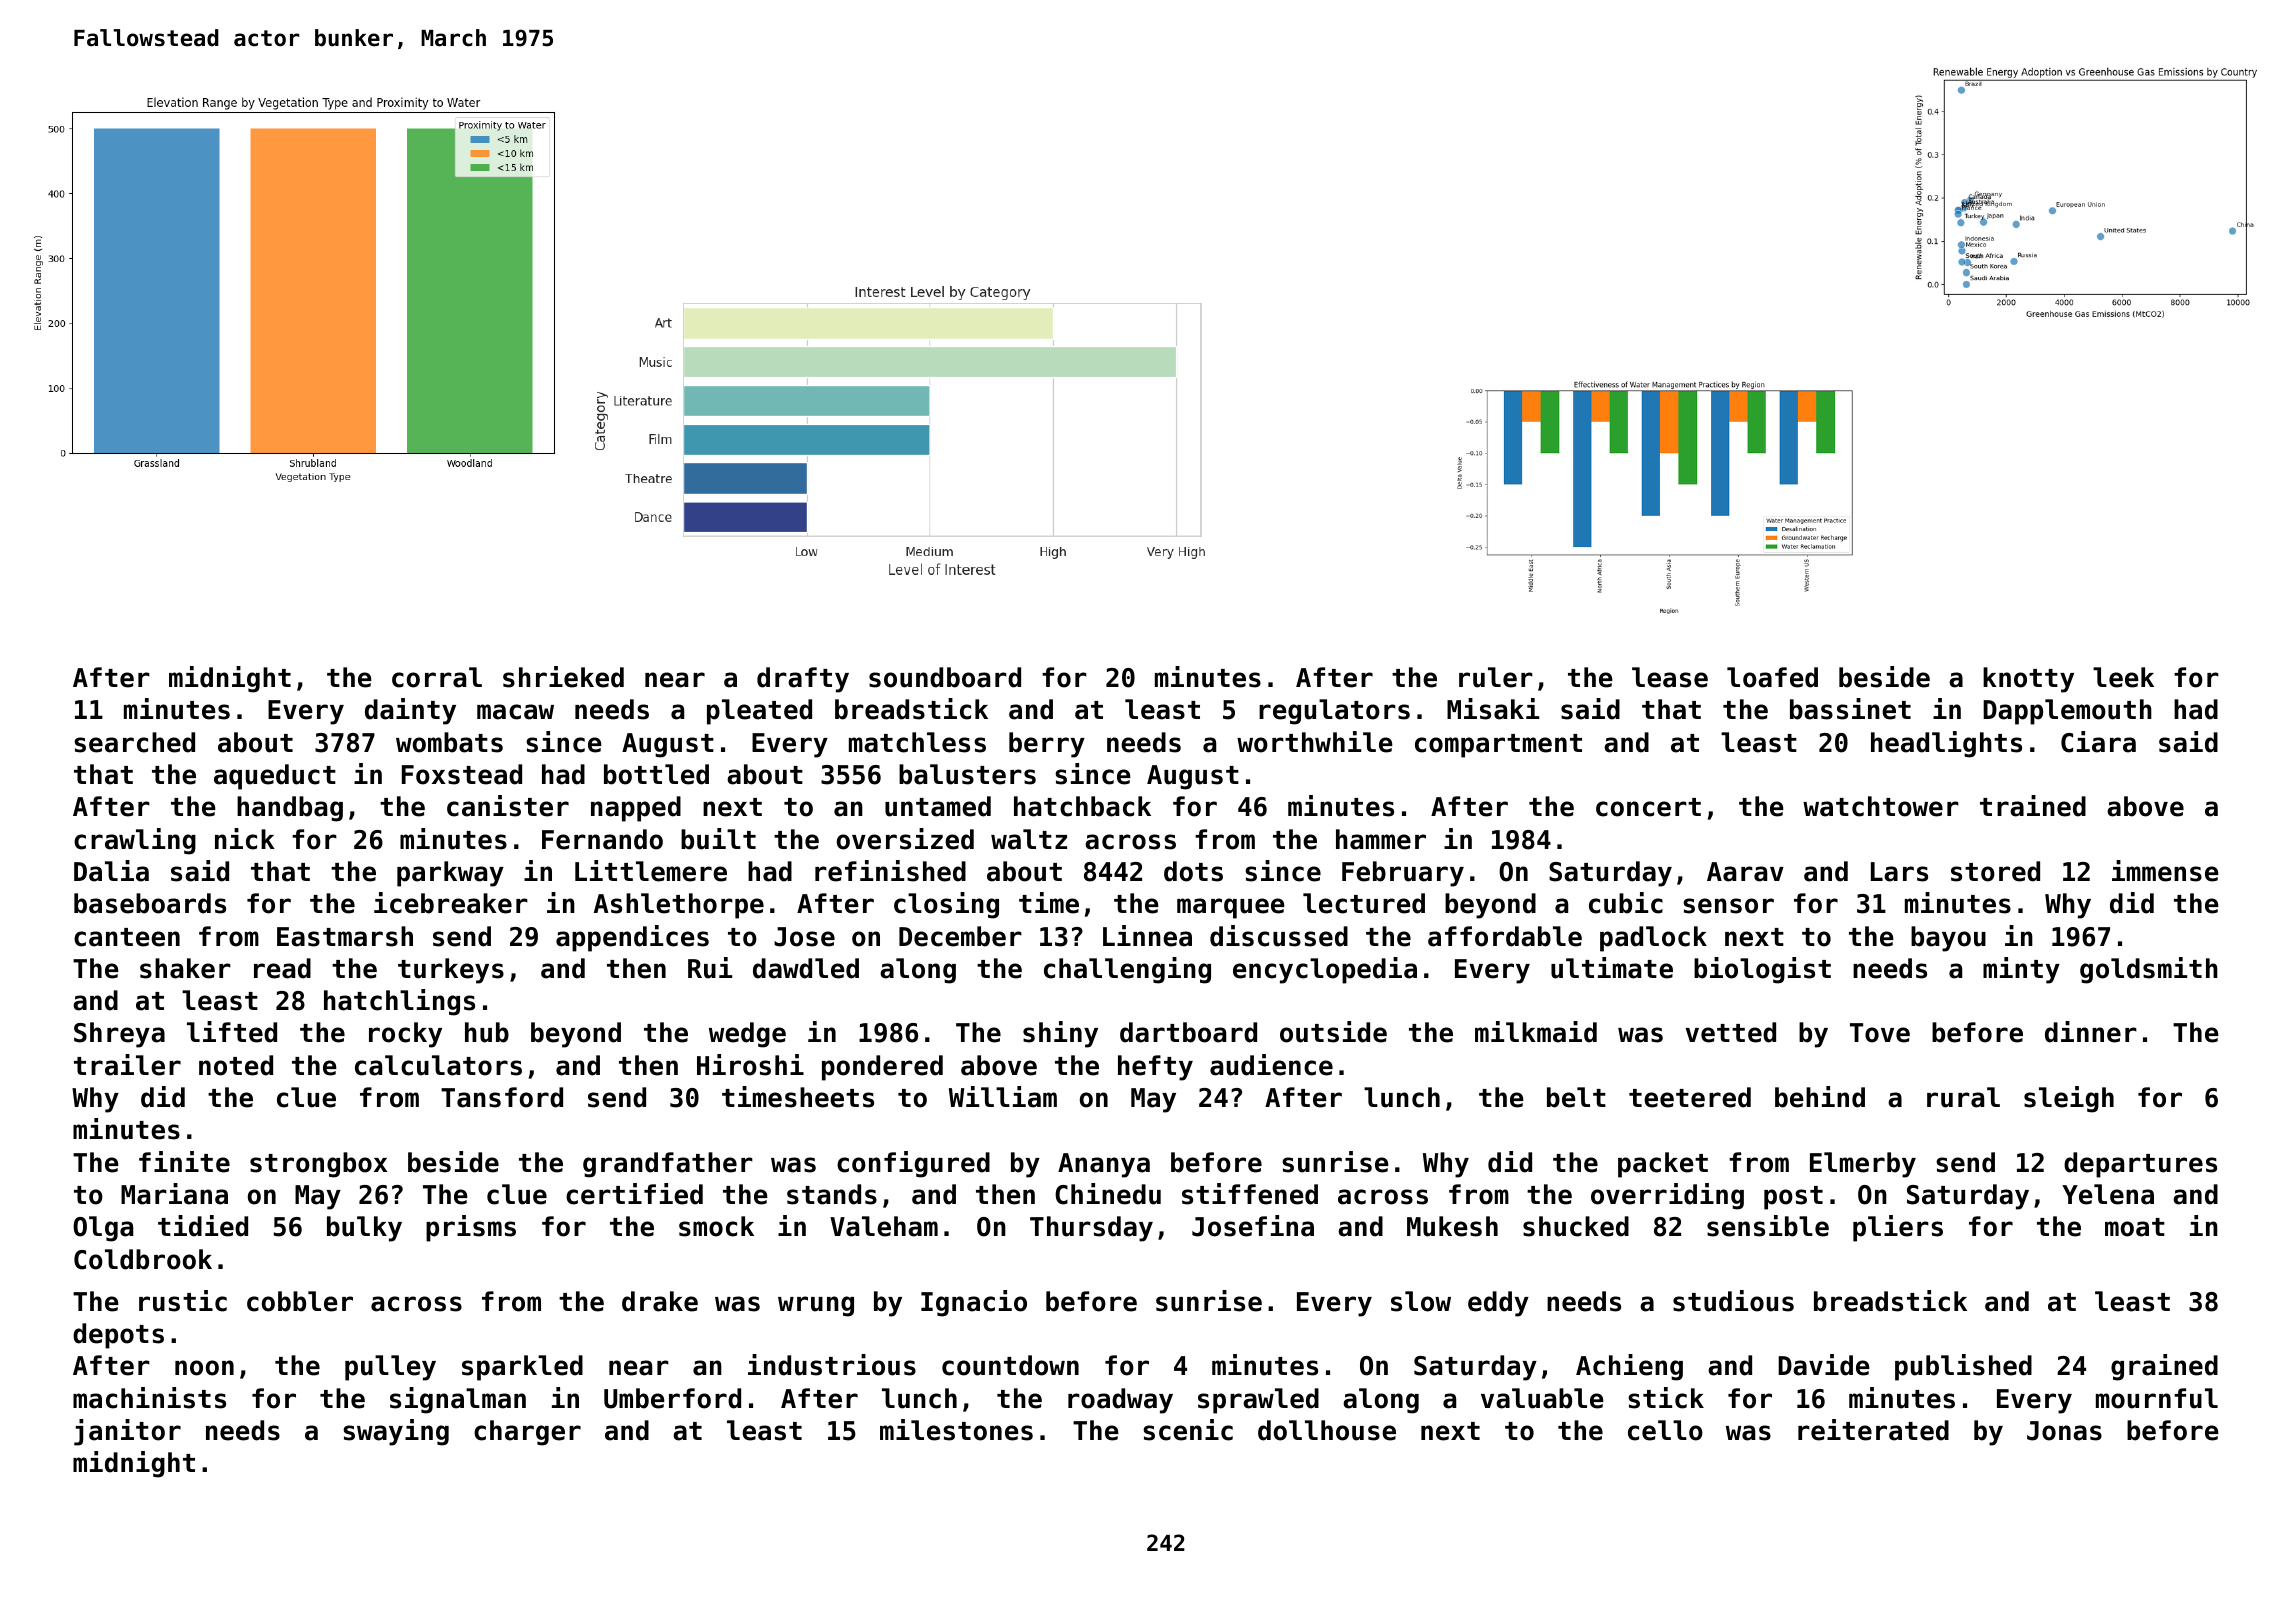  What do you see at coordinates (1745, 872) in the screenshot?
I see `Aarav` at bounding box center [1745, 872].
